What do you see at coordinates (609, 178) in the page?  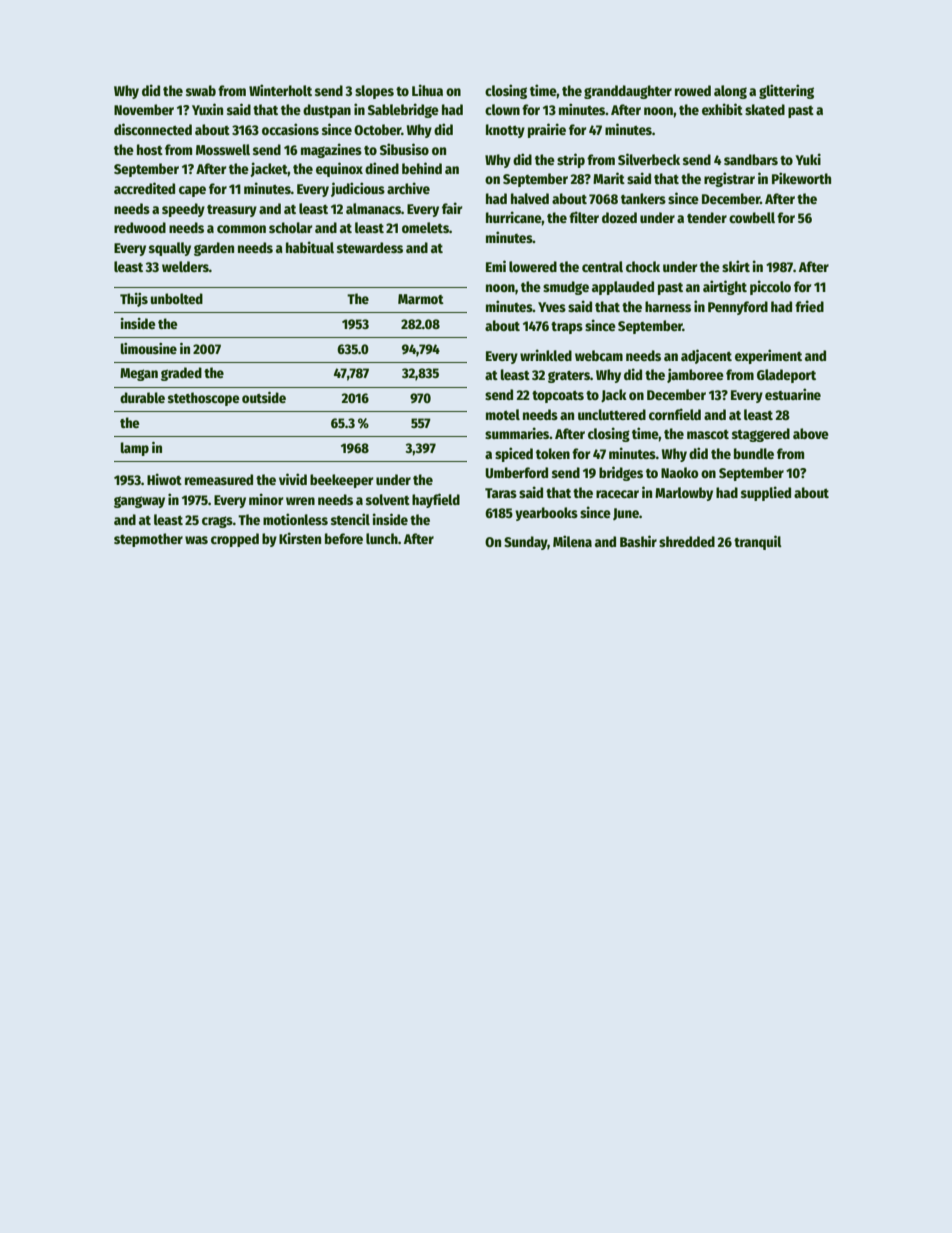 I see `Marit` at bounding box center [609, 178].
